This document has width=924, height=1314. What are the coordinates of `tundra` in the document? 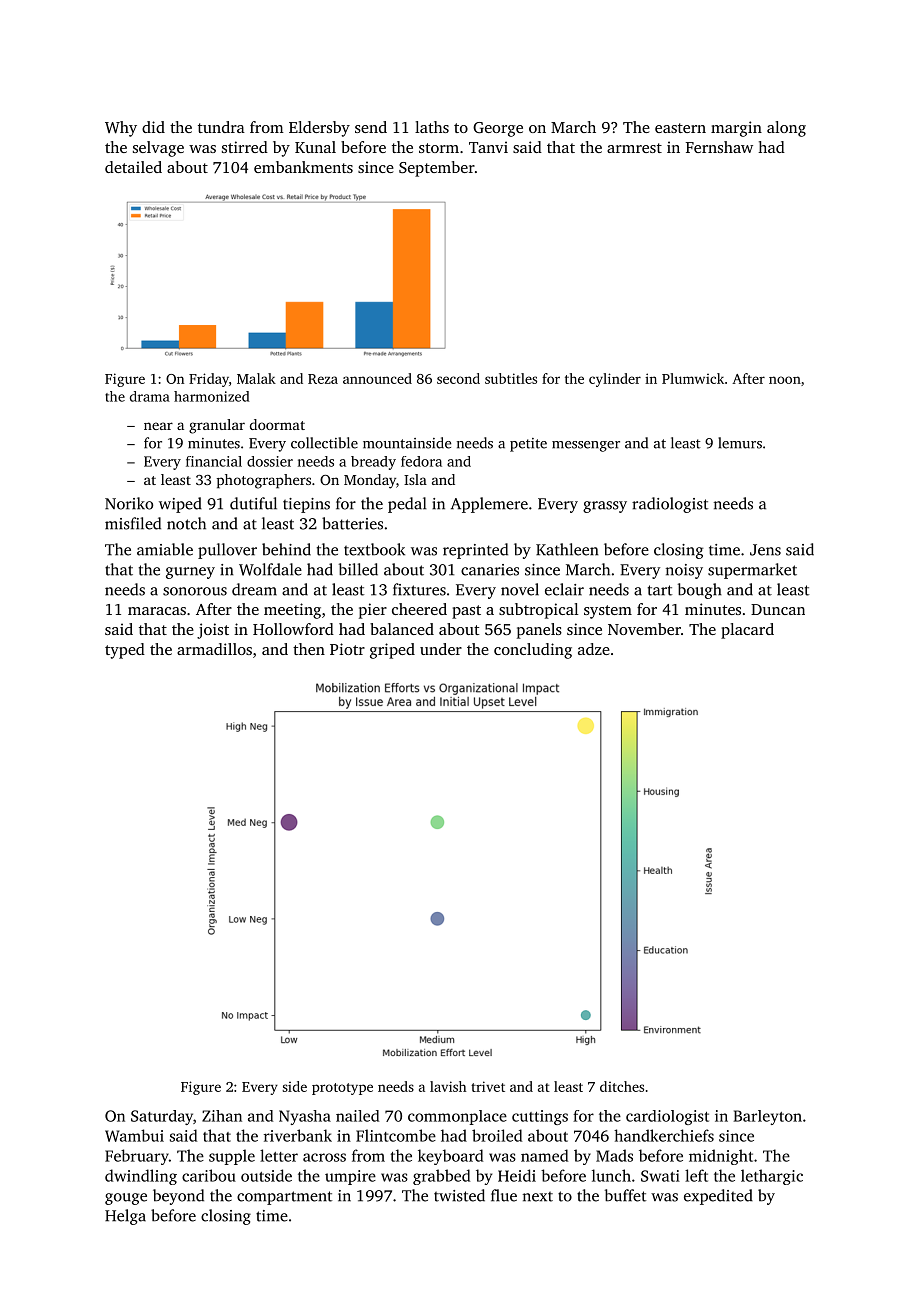 It's located at (221, 127).
